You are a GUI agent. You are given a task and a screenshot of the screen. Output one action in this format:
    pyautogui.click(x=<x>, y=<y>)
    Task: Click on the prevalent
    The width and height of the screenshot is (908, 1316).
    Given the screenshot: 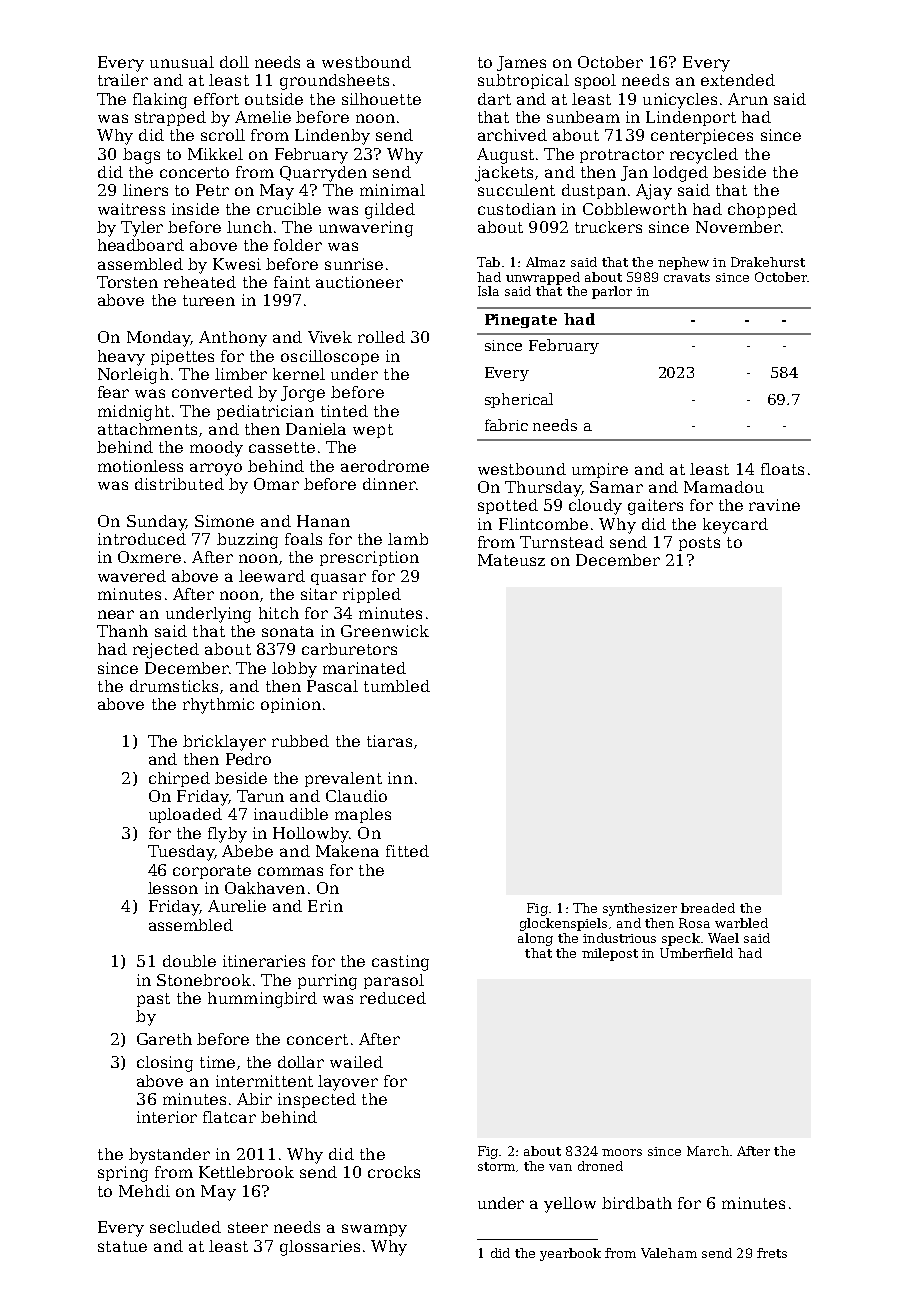 What is the action you would take?
    pyautogui.click(x=343, y=779)
